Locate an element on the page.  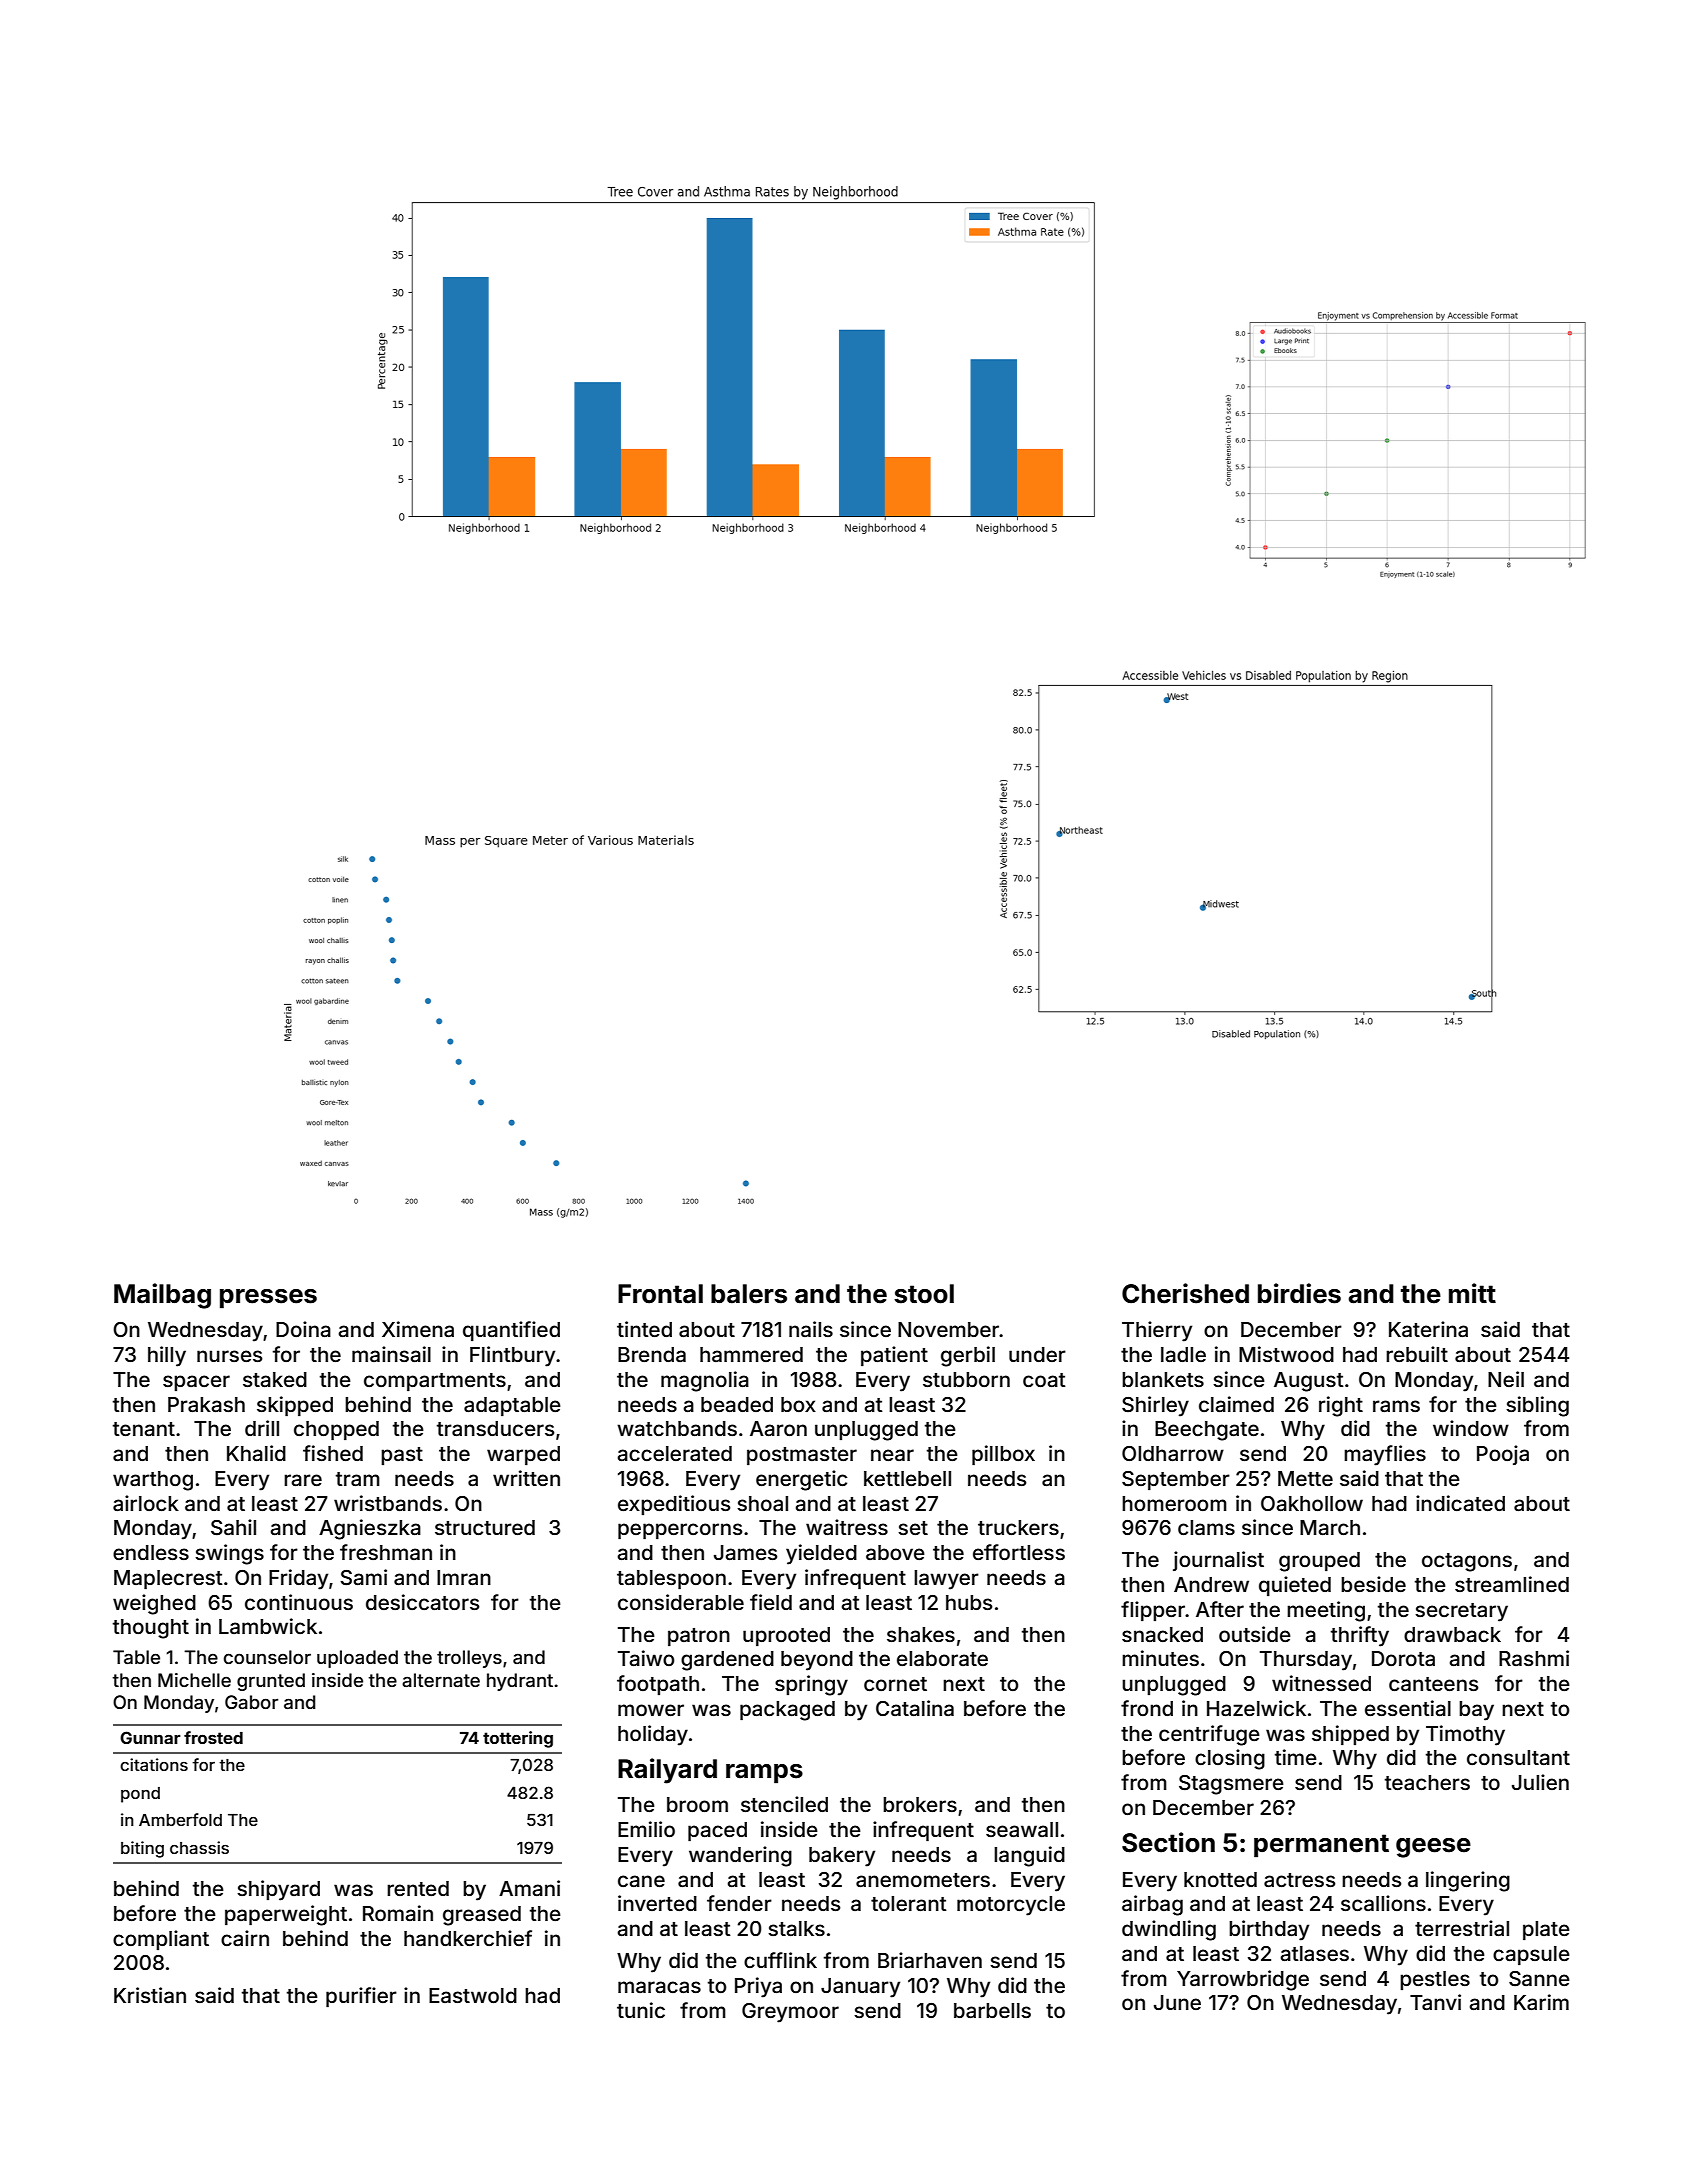
hammered is located at coordinates (751, 1354).
